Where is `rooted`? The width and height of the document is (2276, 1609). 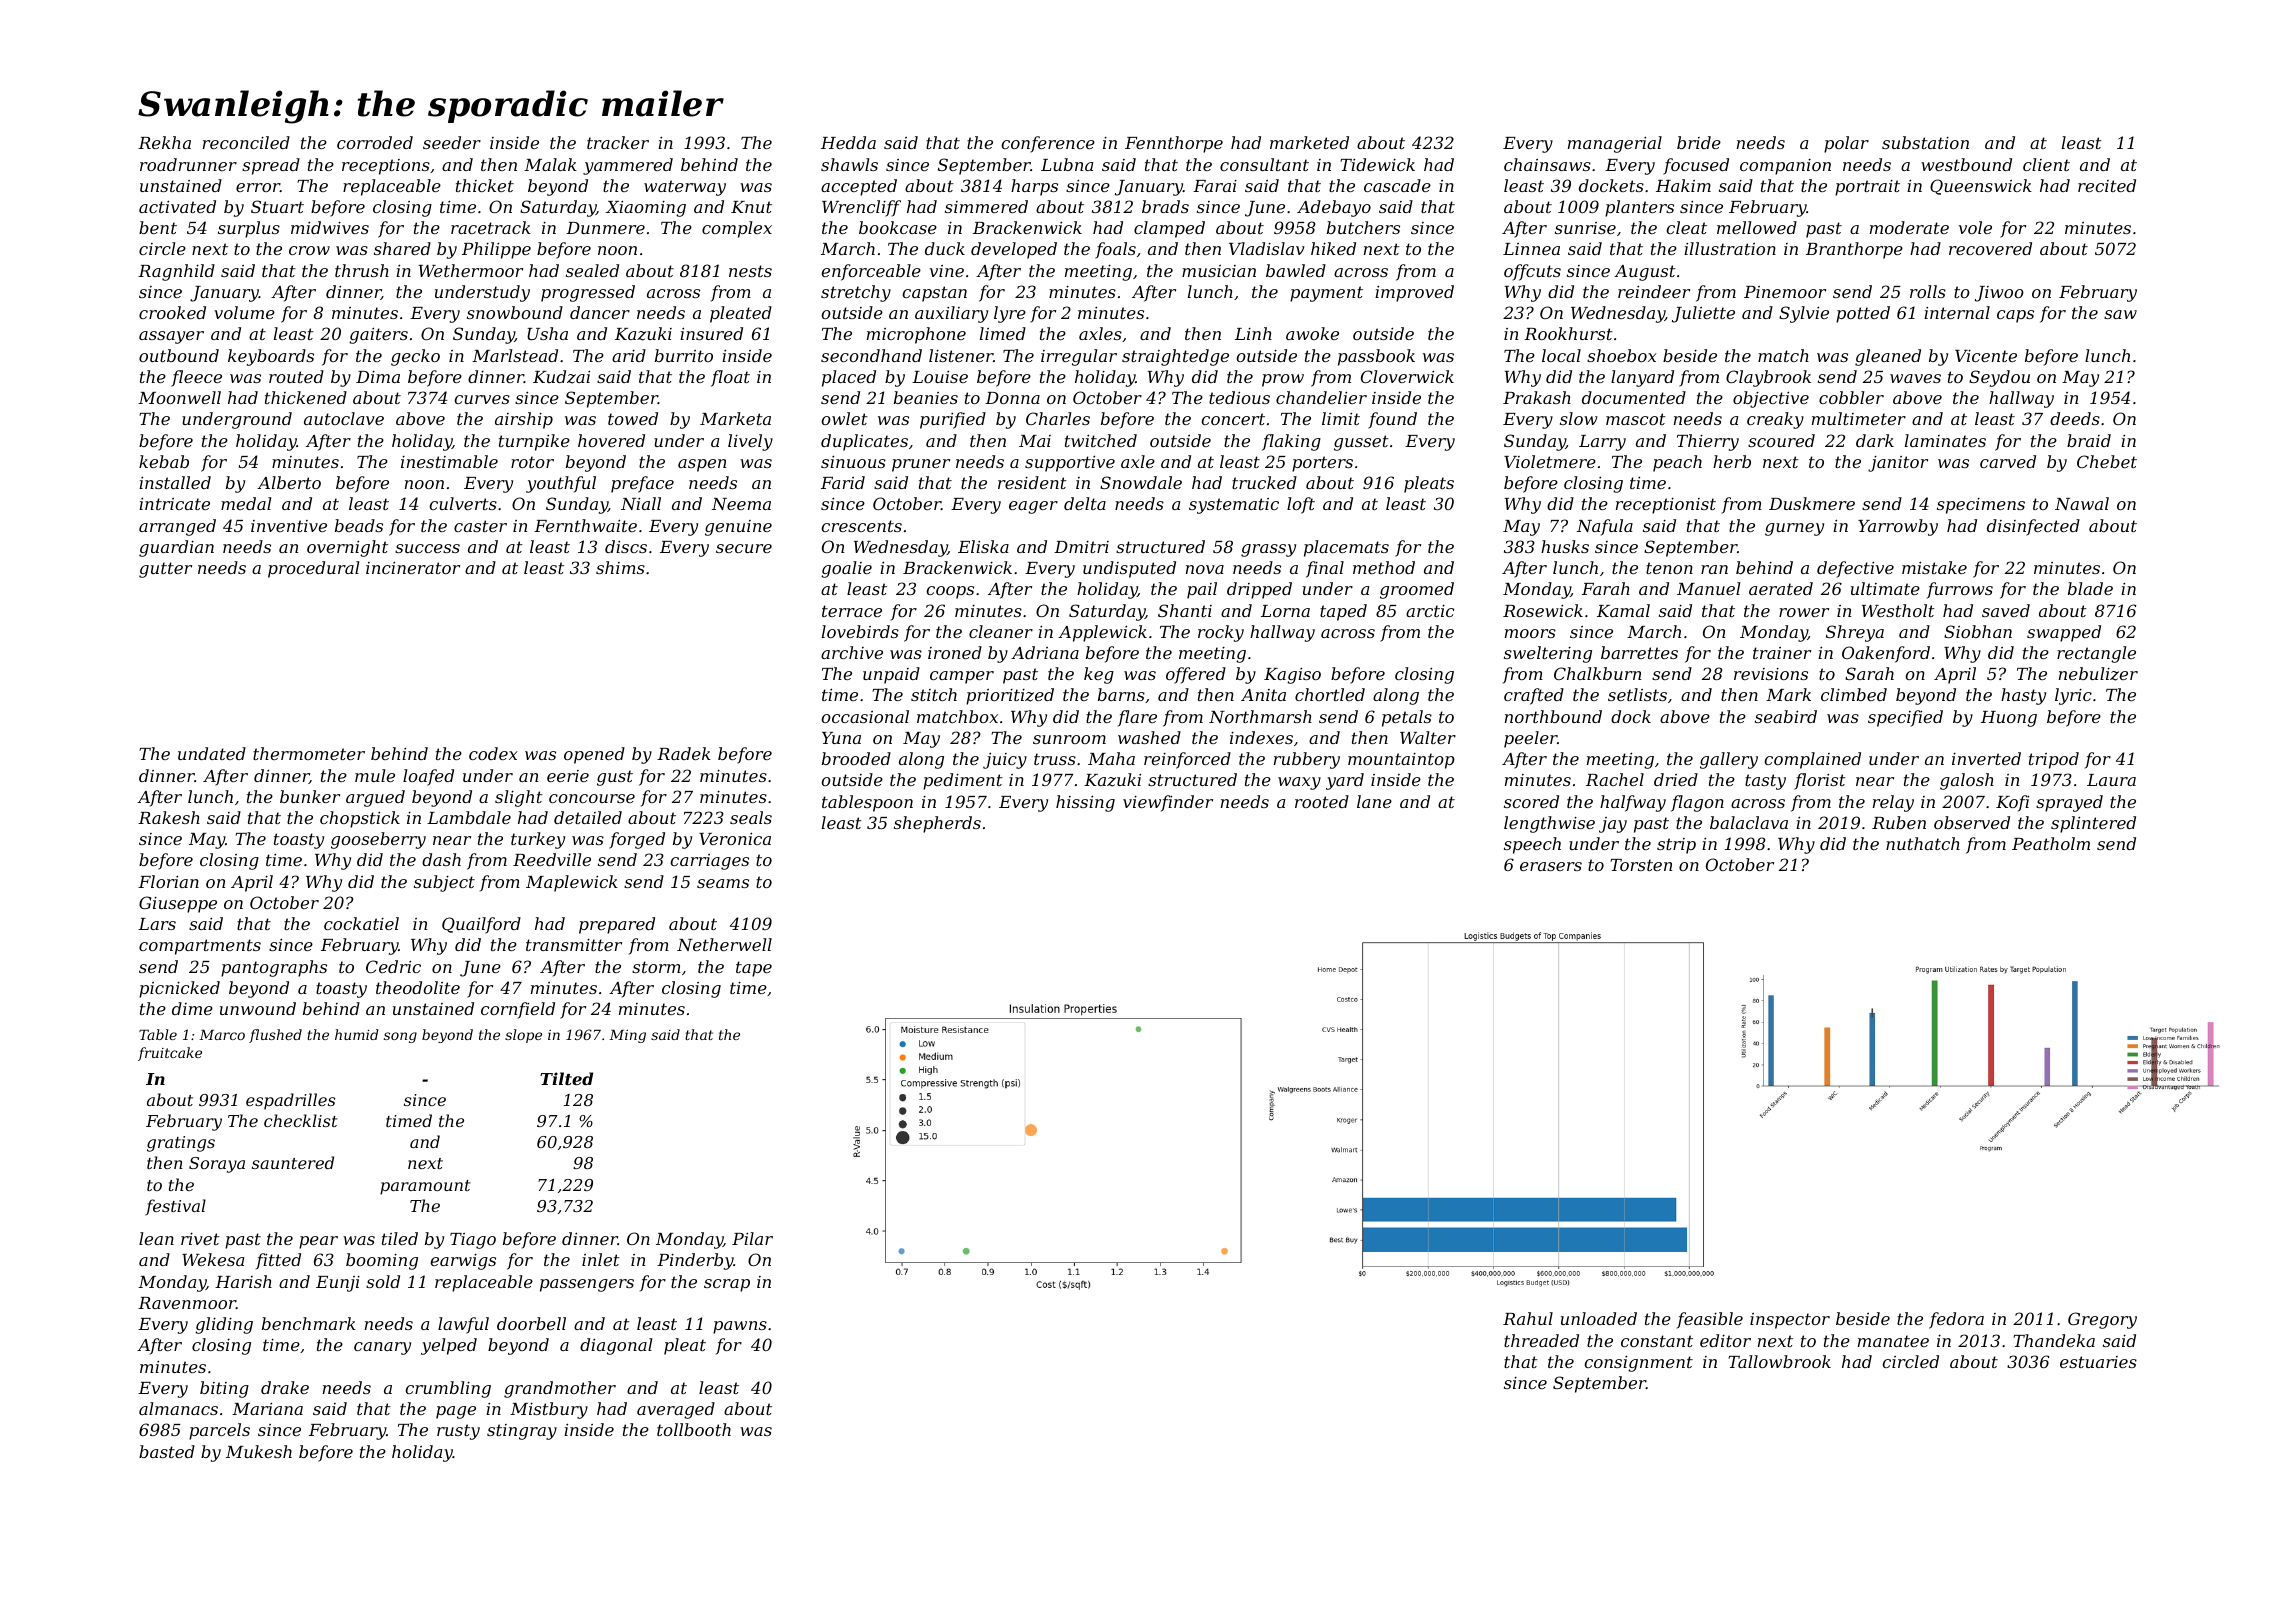
rooted is located at coordinates (1322, 801).
